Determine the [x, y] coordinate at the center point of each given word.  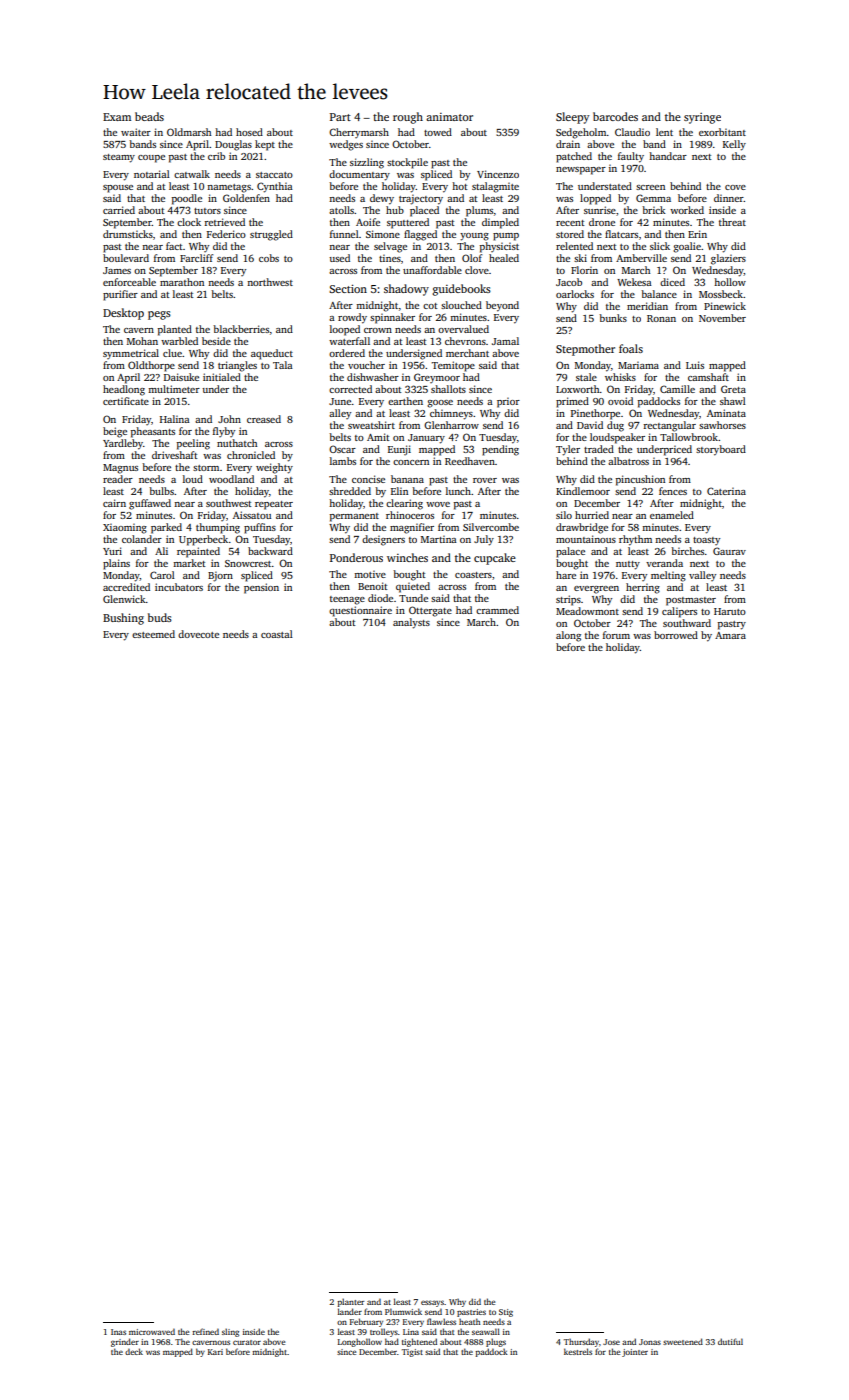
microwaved [152, 1331]
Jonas [650, 1342]
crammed [497, 610]
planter [350, 1302]
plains [116, 564]
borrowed [676, 635]
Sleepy [572, 118]
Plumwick [403, 1311]
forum [616, 635]
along [568, 636]
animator [449, 117]
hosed [249, 132]
